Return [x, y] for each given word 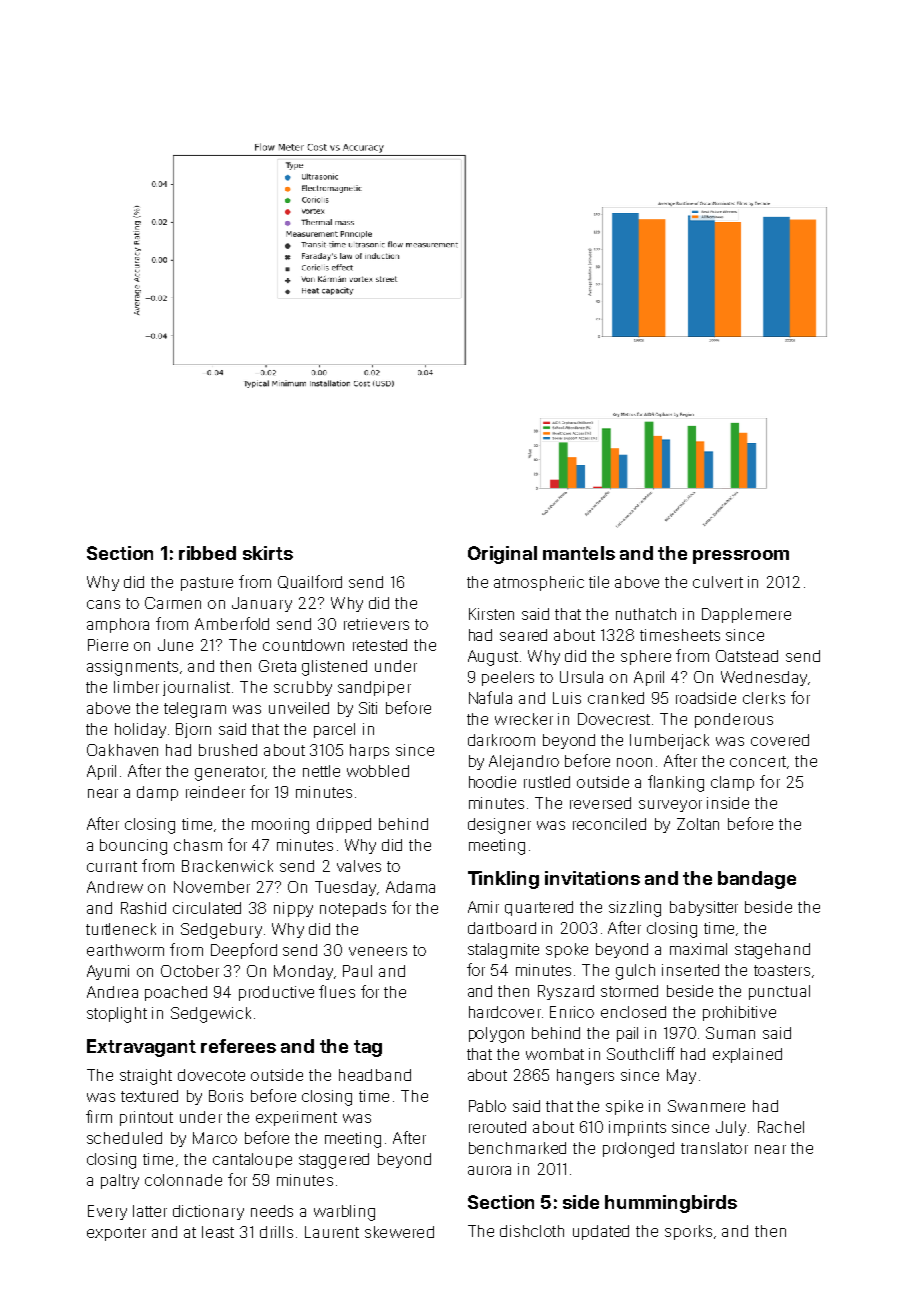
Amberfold [232, 623]
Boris [226, 1096]
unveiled [299, 708]
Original [502, 555]
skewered [399, 1232]
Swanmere [706, 1106]
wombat [555, 1054]
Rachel [781, 1127]
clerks [764, 698]
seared [523, 635]
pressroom [741, 557]
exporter [116, 1234]
